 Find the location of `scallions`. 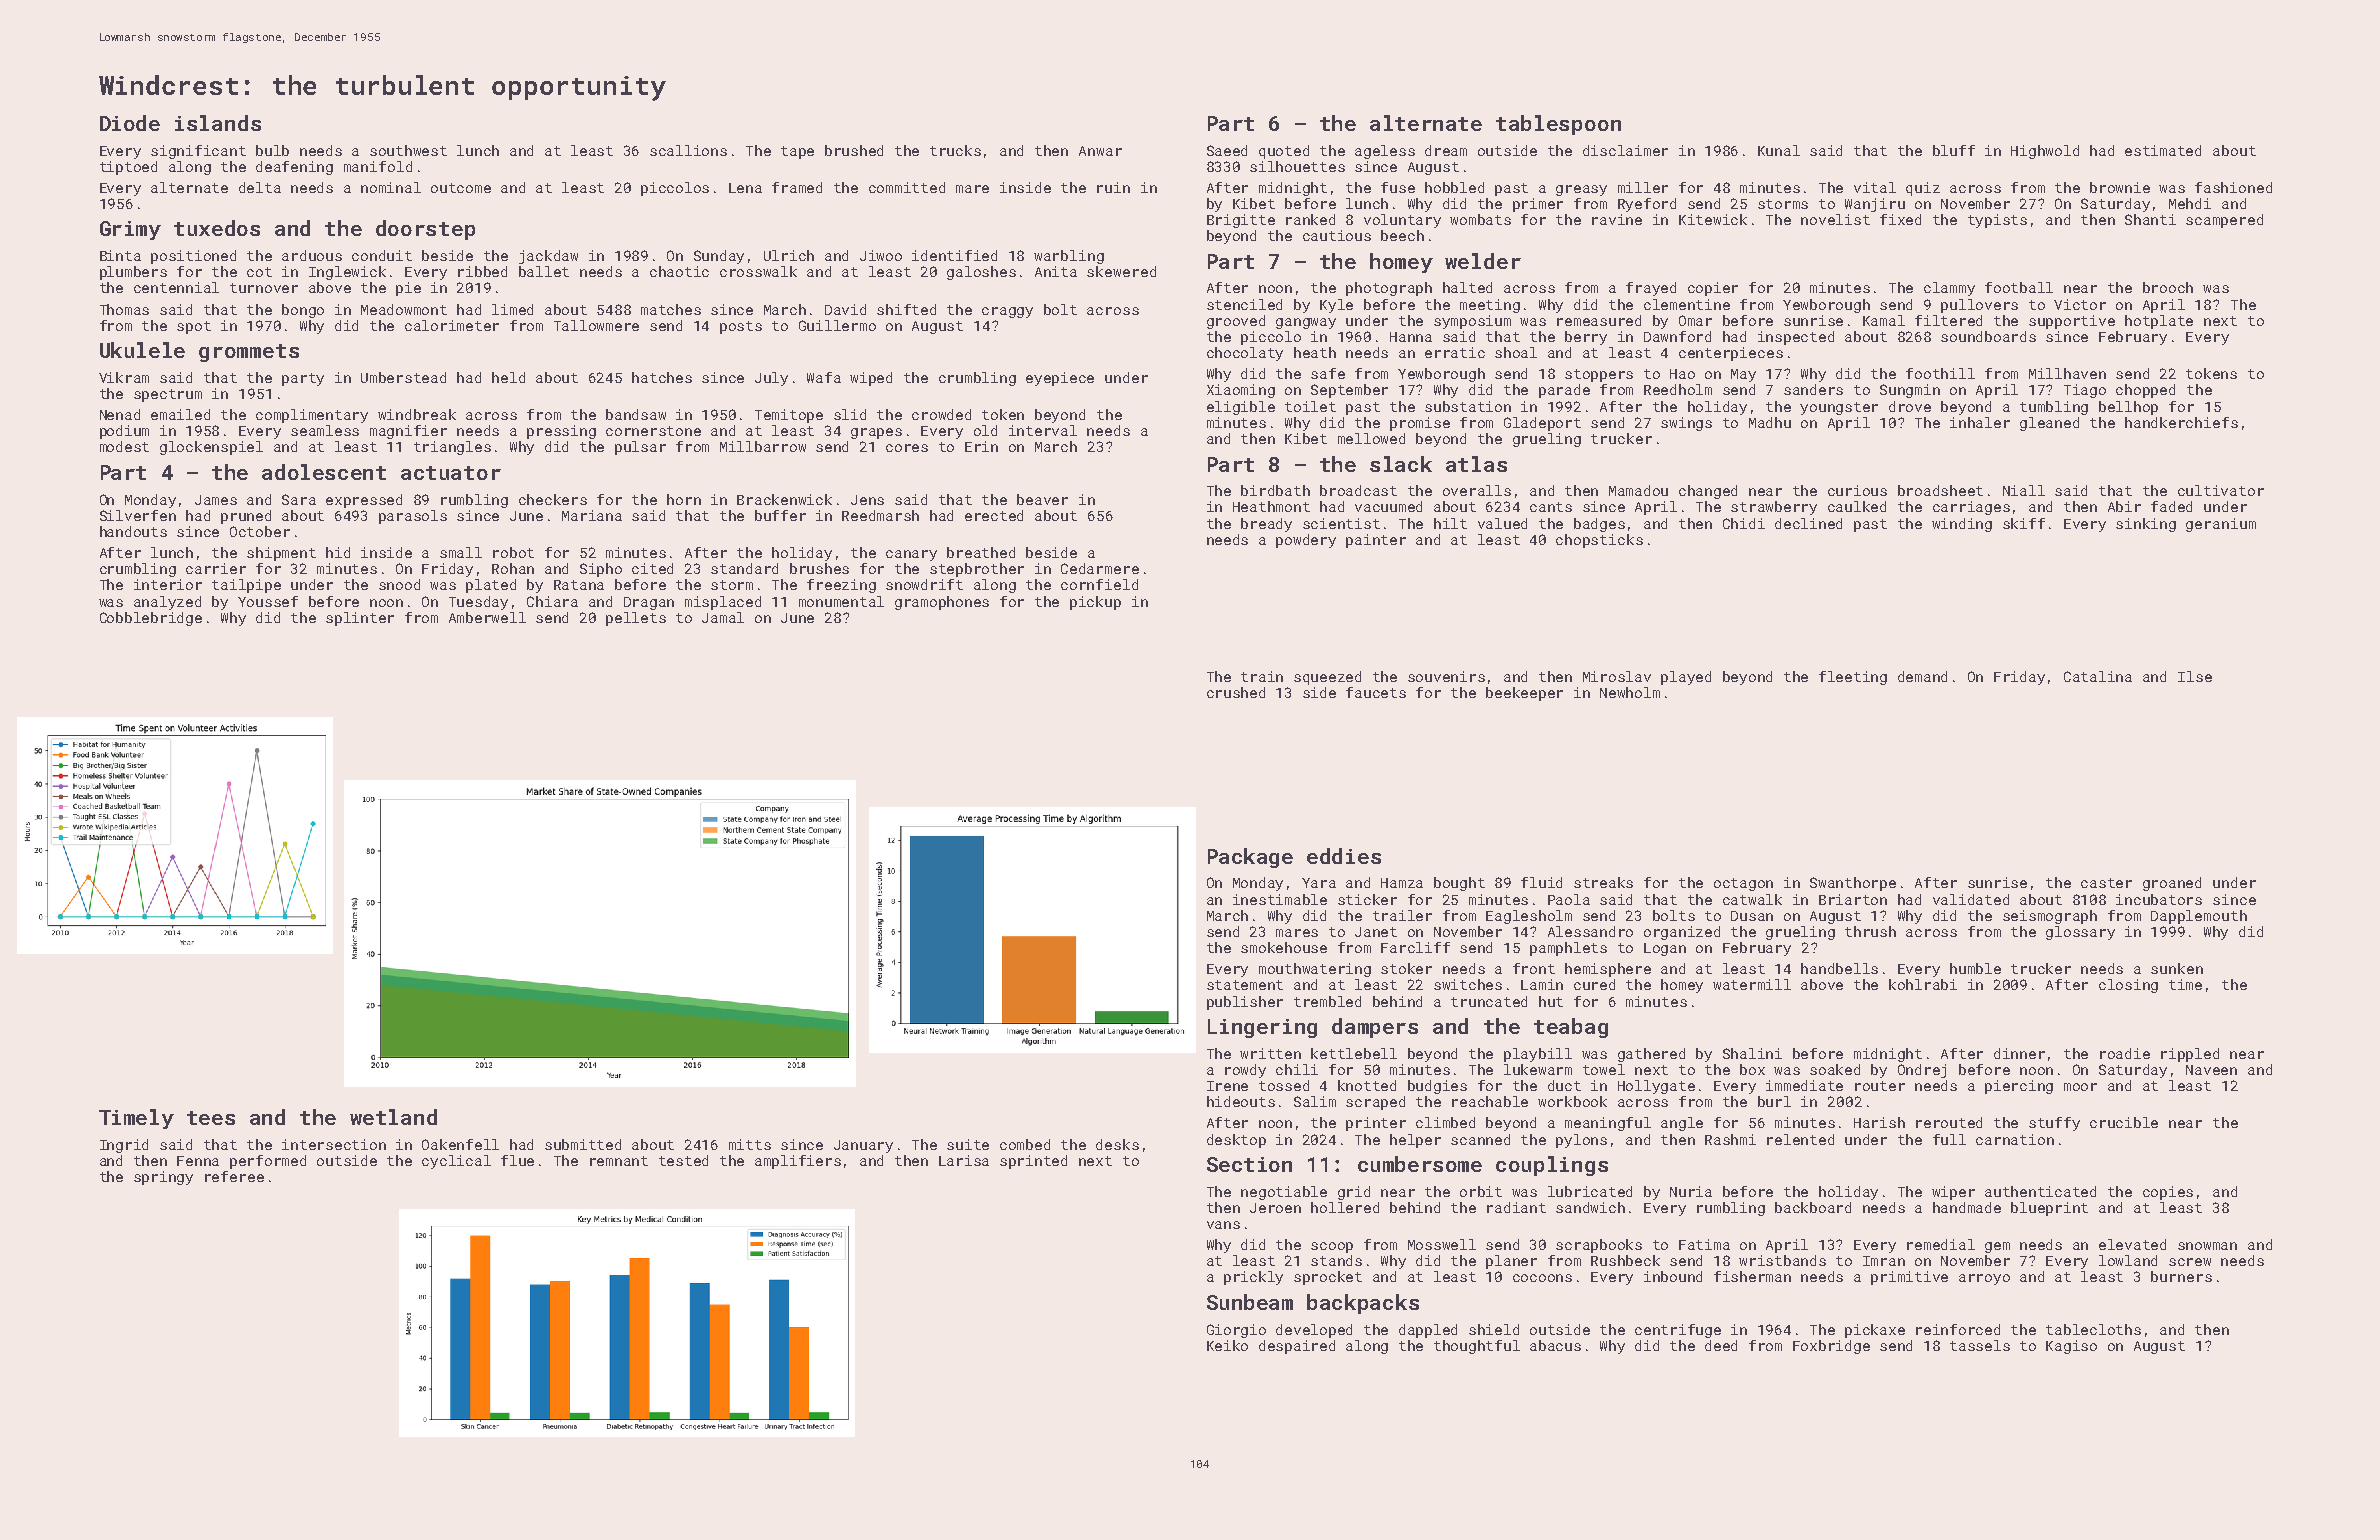

scallions is located at coordinates (688, 150).
